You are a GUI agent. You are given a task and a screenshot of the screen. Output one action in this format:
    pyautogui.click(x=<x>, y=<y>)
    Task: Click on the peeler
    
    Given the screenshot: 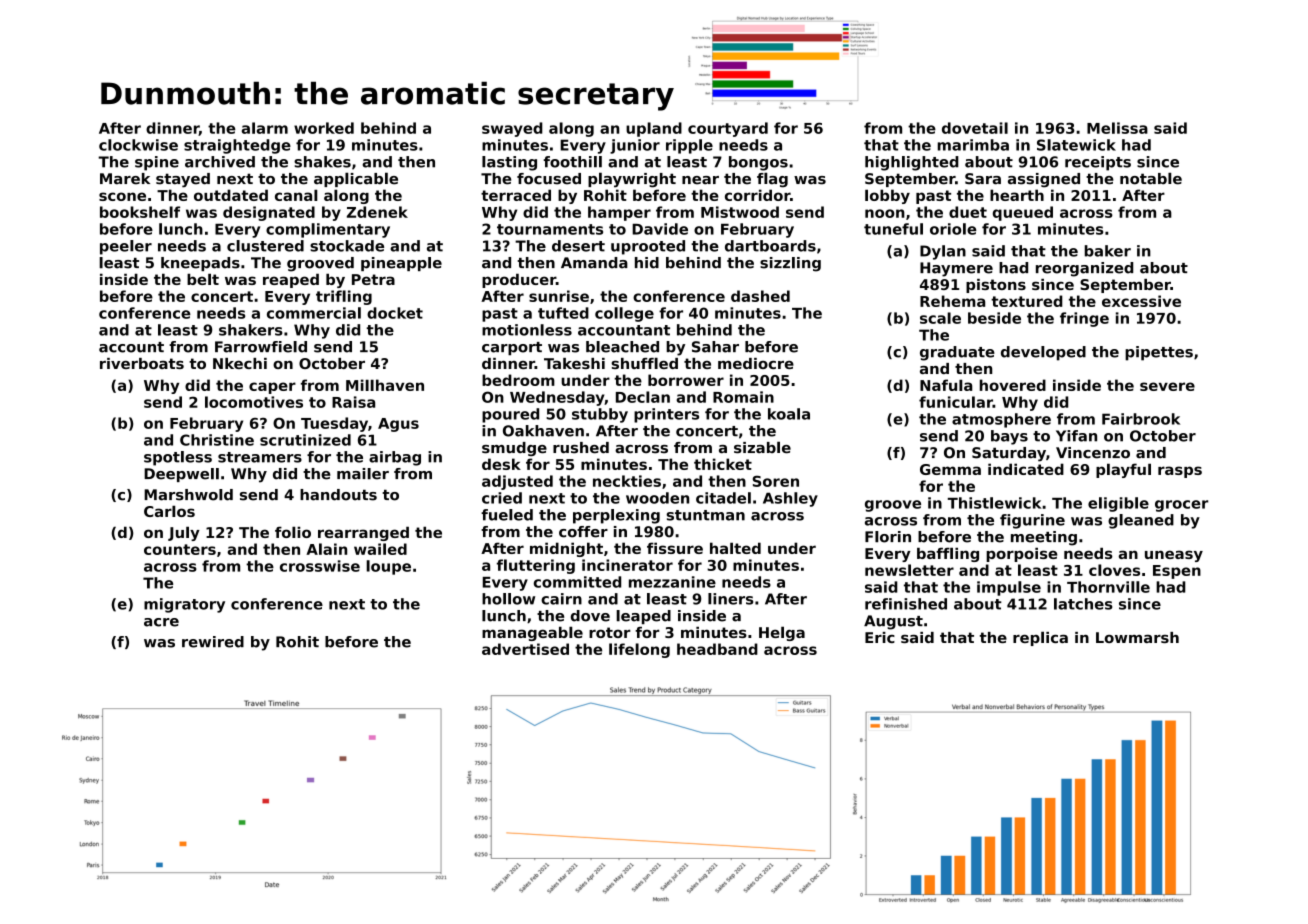 What is the action you would take?
    pyautogui.click(x=126, y=247)
